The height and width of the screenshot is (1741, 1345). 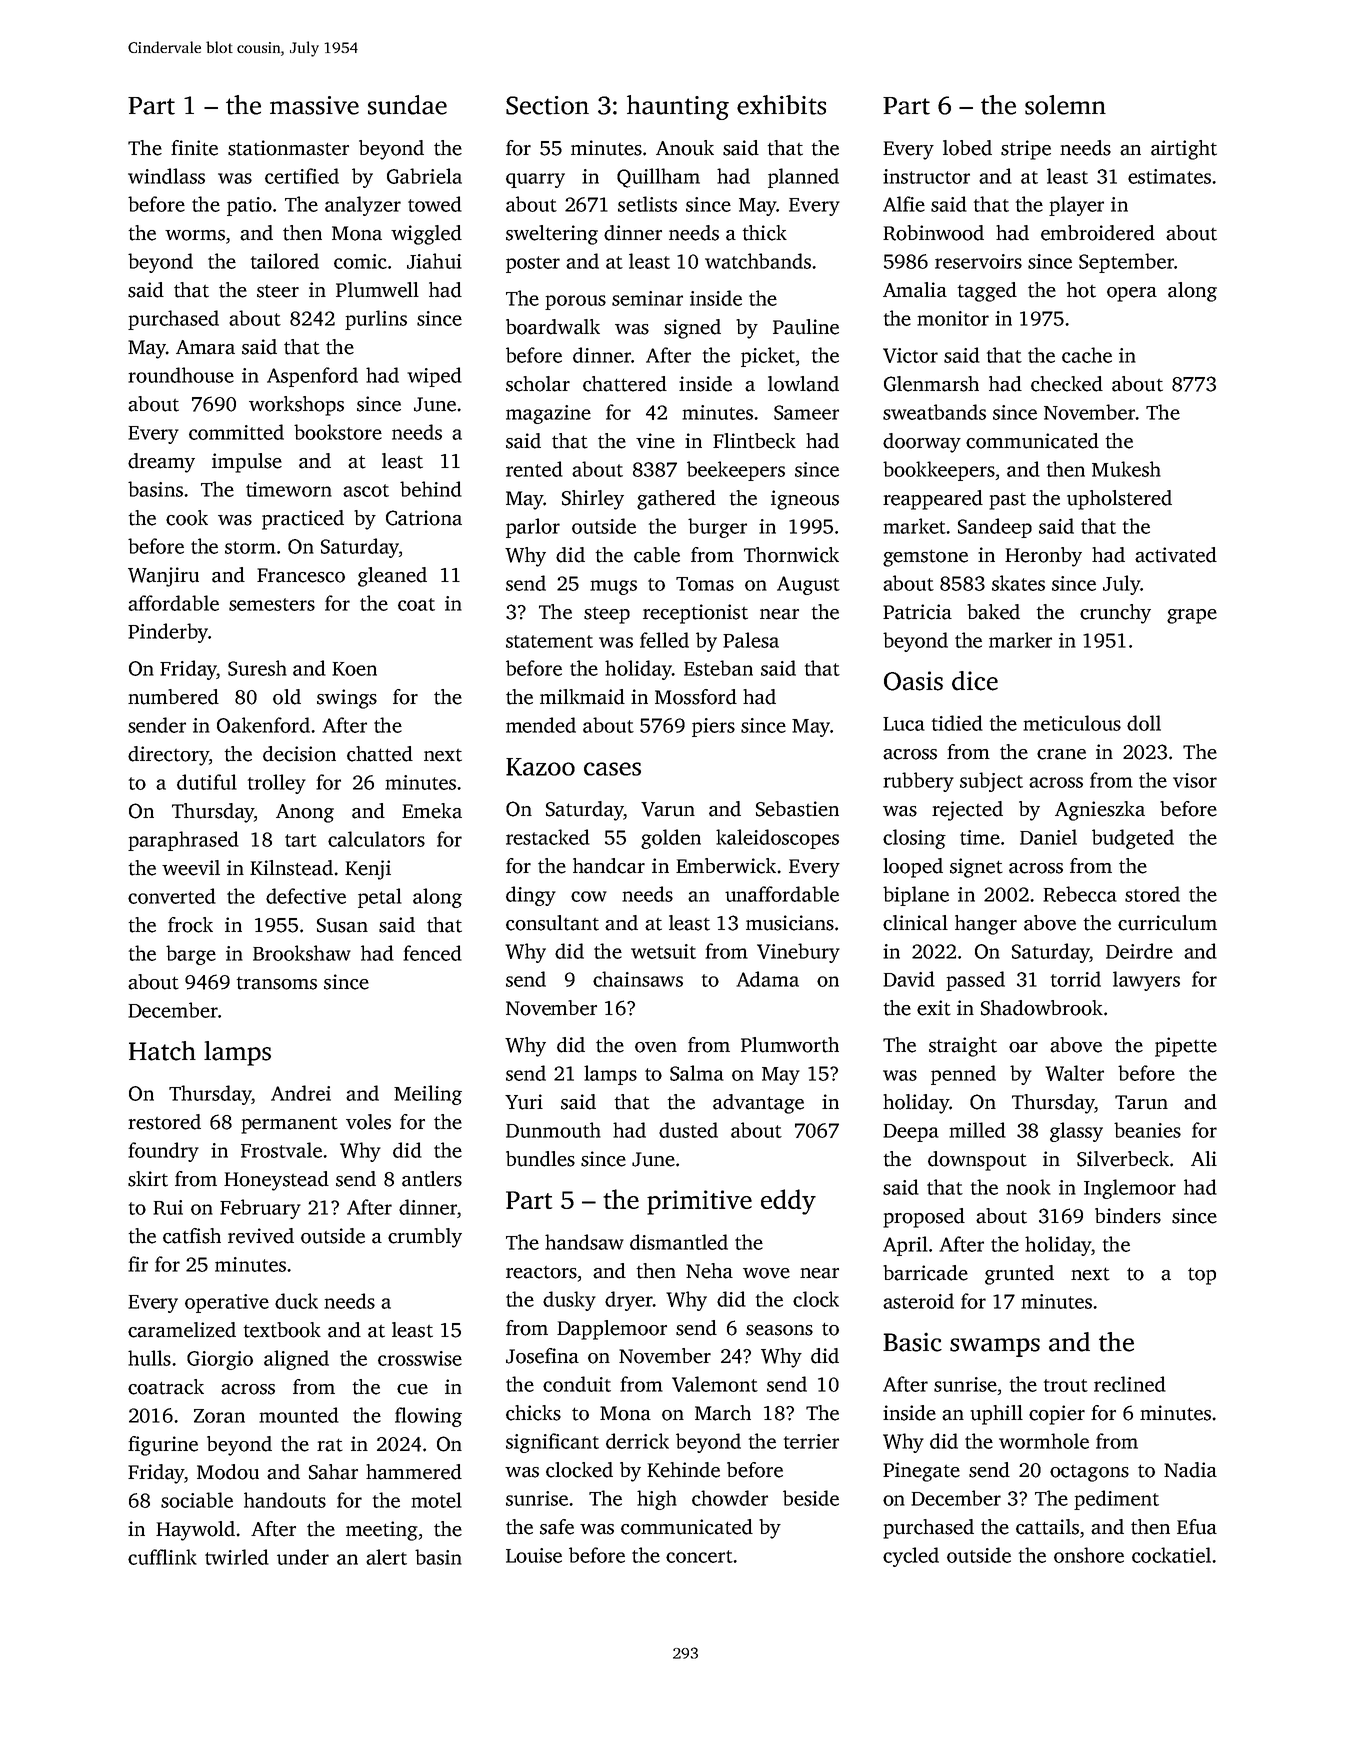 I want to click on handcar, so click(x=609, y=866).
